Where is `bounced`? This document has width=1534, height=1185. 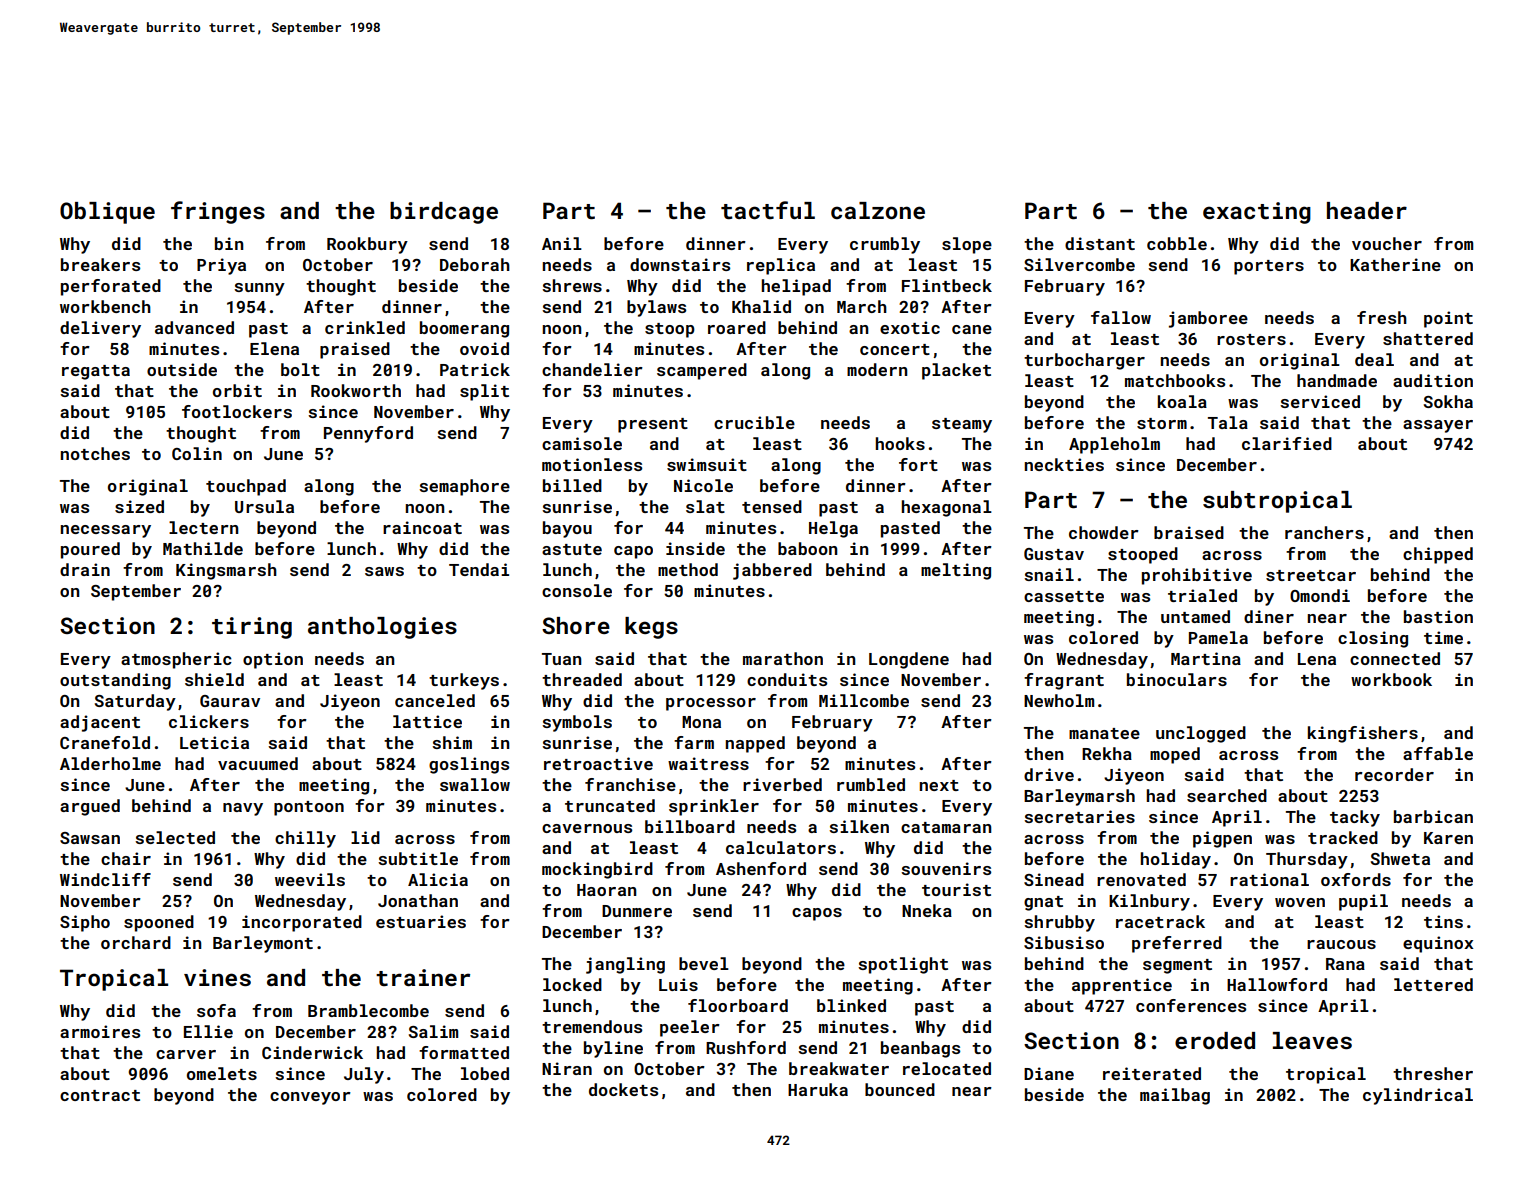 bounced is located at coordinates (900, 1089).
